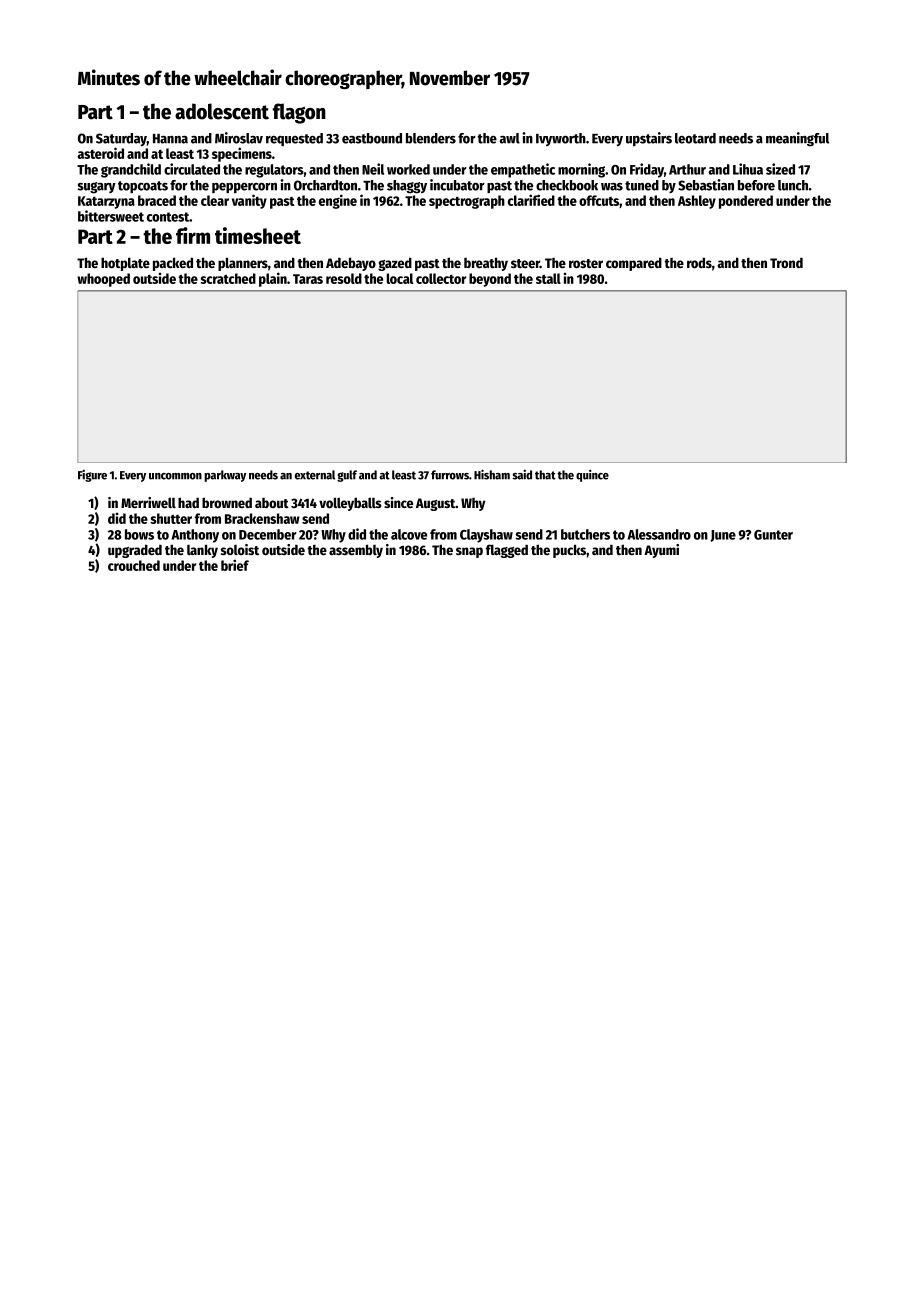 Image resolution: width=924 pixels, height=1308 pixels. I want to click on rods, so click(699, 262).
